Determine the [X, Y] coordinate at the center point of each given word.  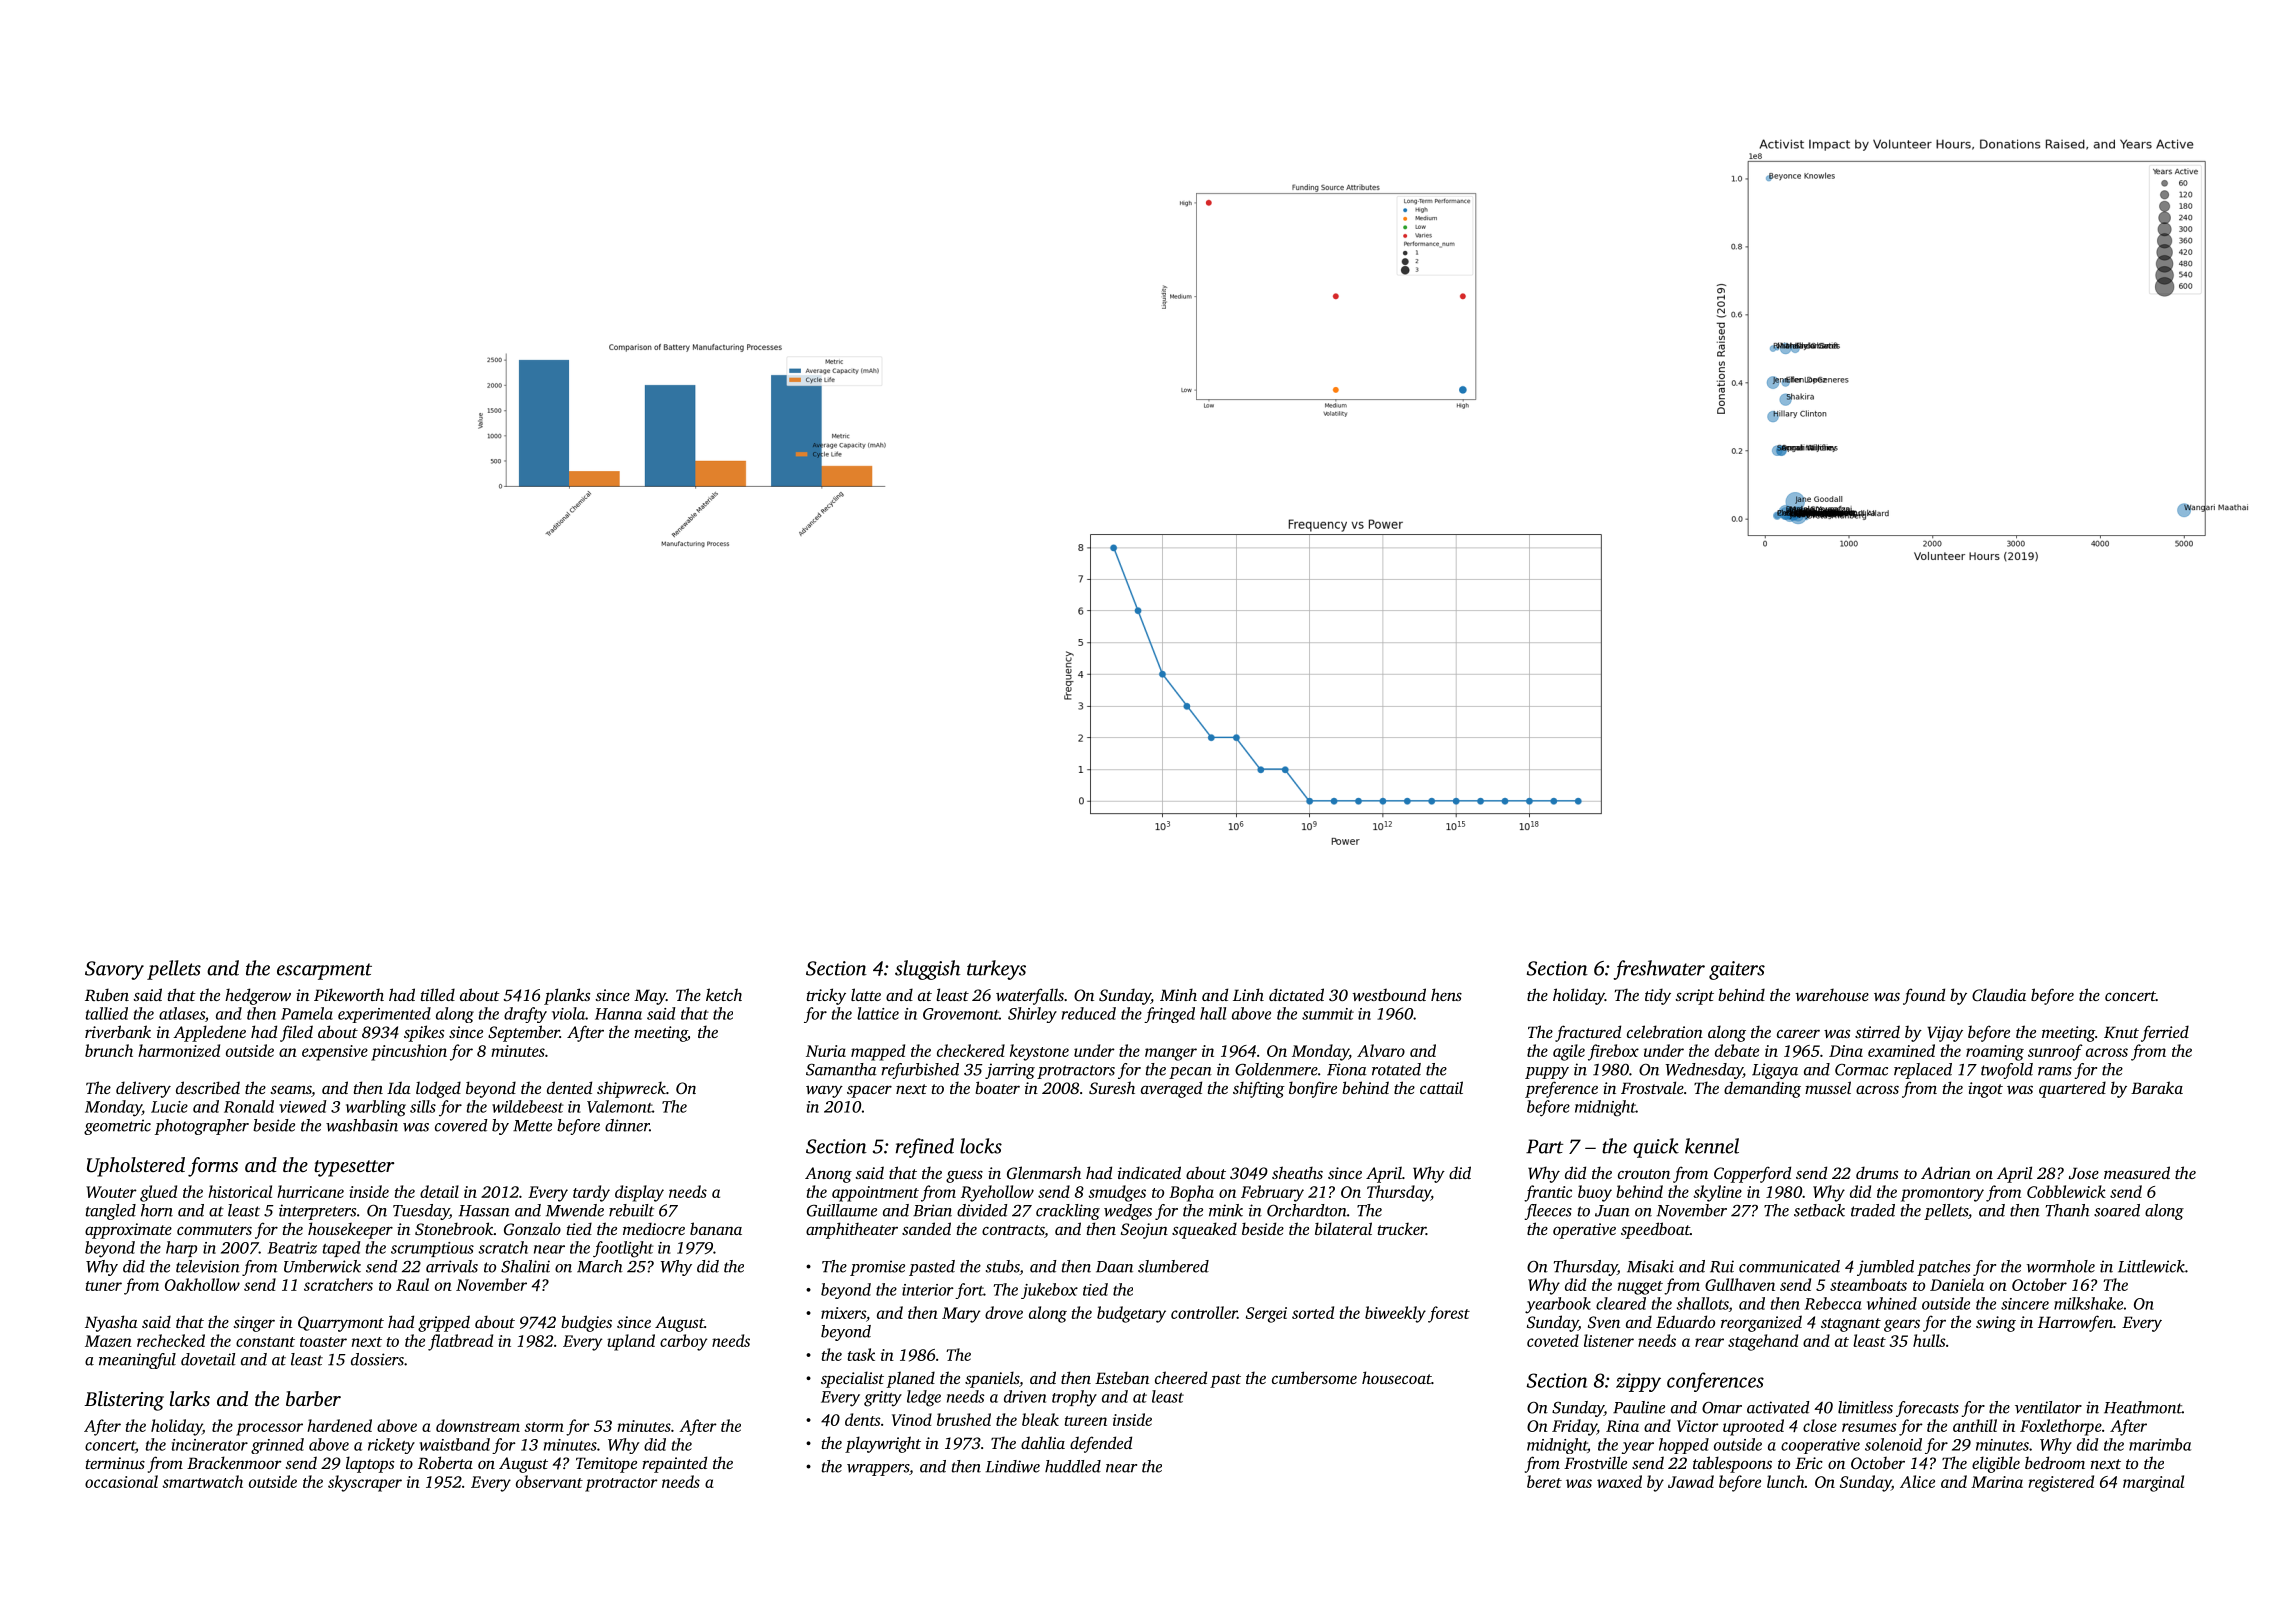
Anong [828, 1175]
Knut [2121, 1032]
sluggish [927, 970]
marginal [2153, 1483]
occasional [121, 1481]
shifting [1259, 1089]
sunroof [2055, 1052]
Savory [114, 970]
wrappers [878, 1470]
